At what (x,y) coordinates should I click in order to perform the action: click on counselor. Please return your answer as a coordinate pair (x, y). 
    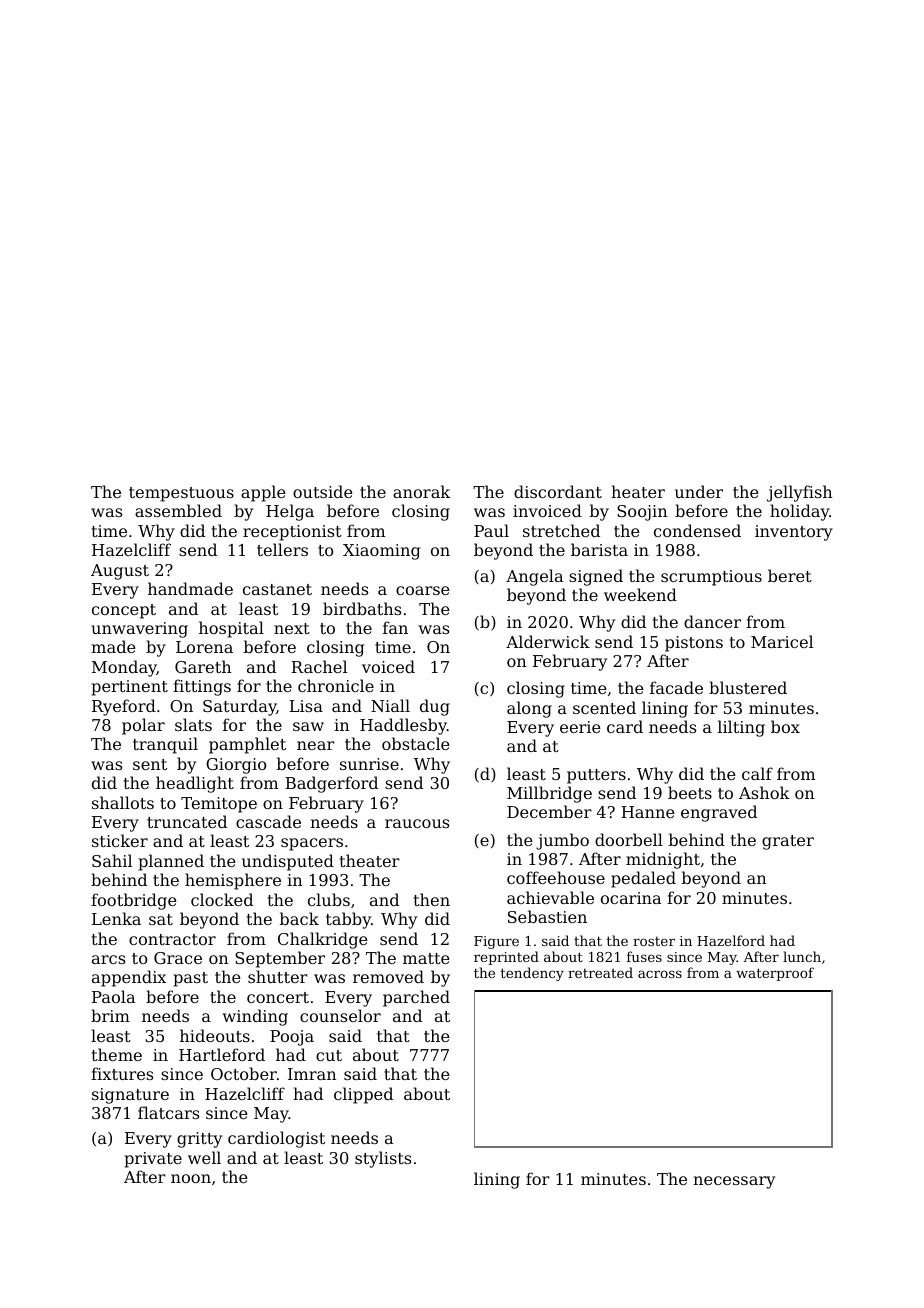
    Looking at the image, I should click on (340, 1015).
